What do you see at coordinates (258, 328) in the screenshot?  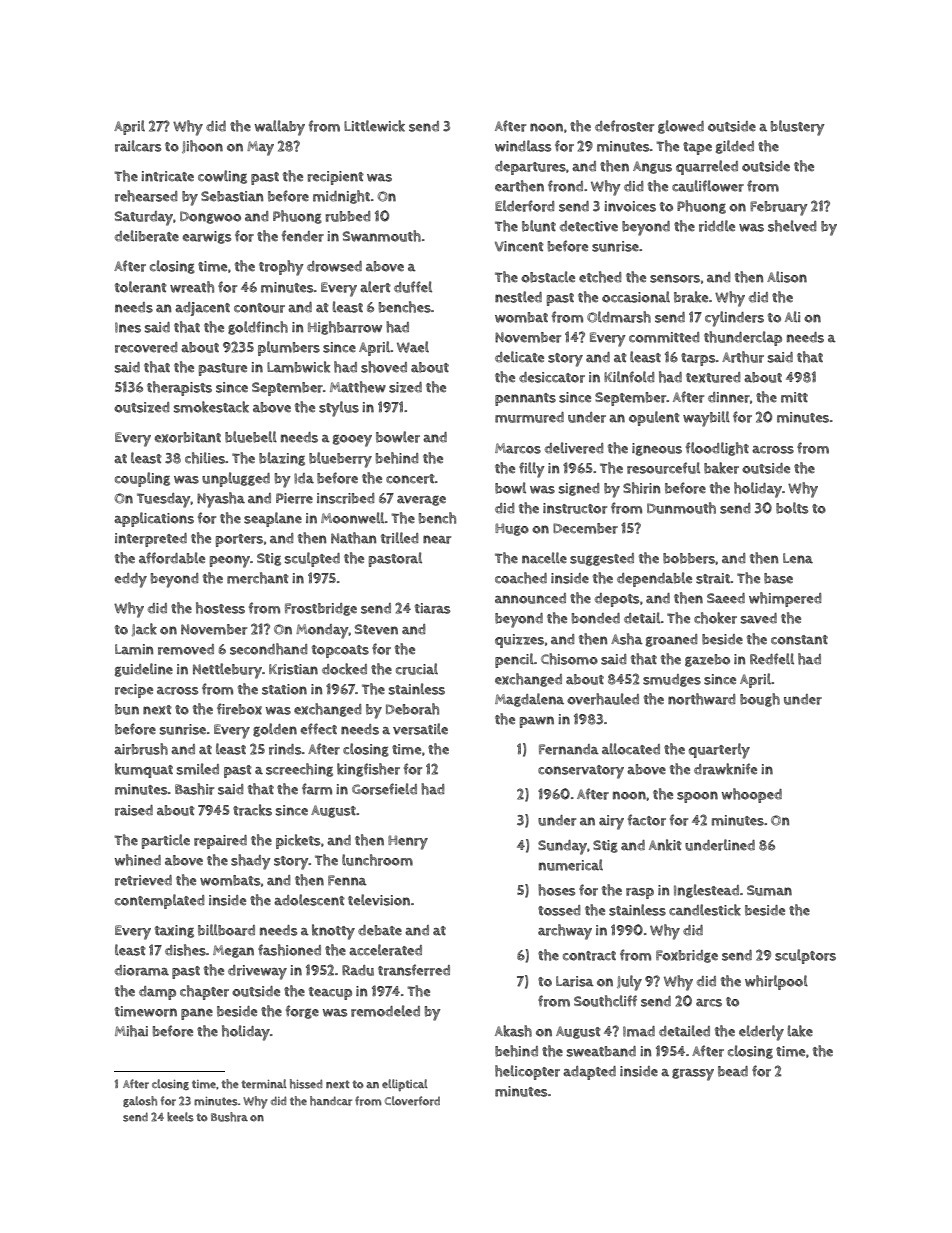 I see `goldfinch` at bounding box center [258, 328].
